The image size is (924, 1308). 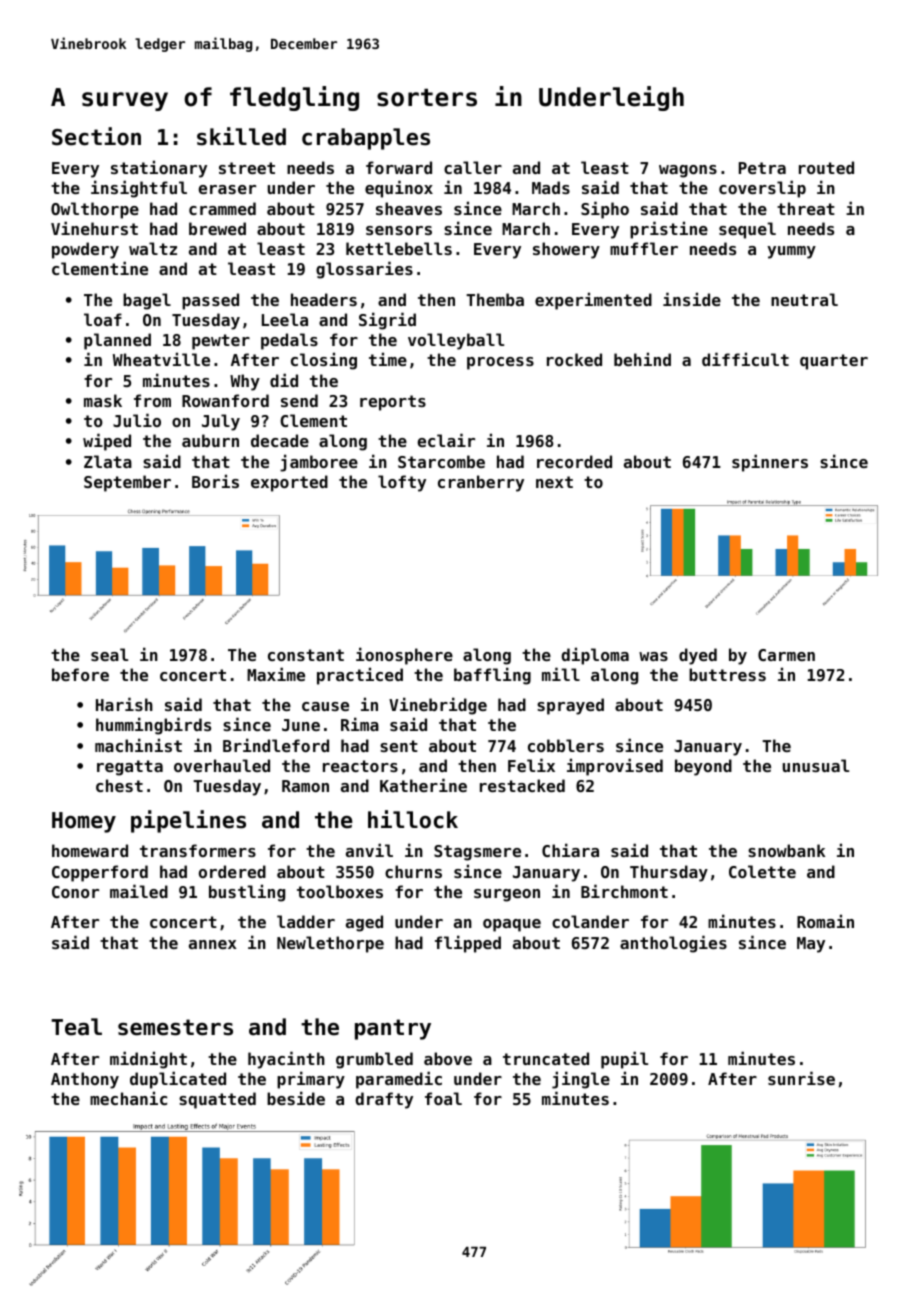 What do you see at coordinates (770, 463) in the screenshot?
I see `spinners` at bounding box center [770, 463].
